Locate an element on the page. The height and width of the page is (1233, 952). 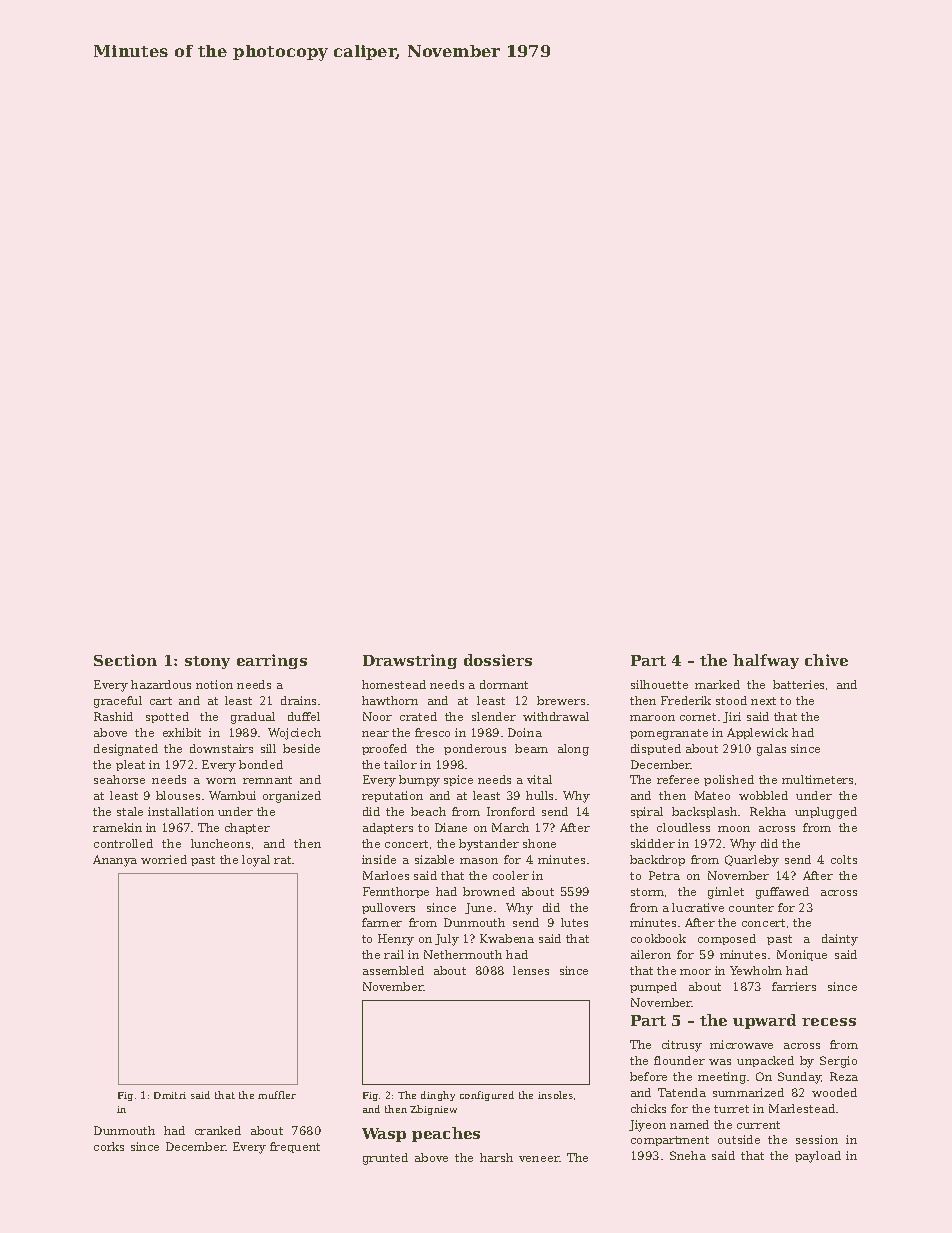
Rashid is located at coordinates (113, 716).
